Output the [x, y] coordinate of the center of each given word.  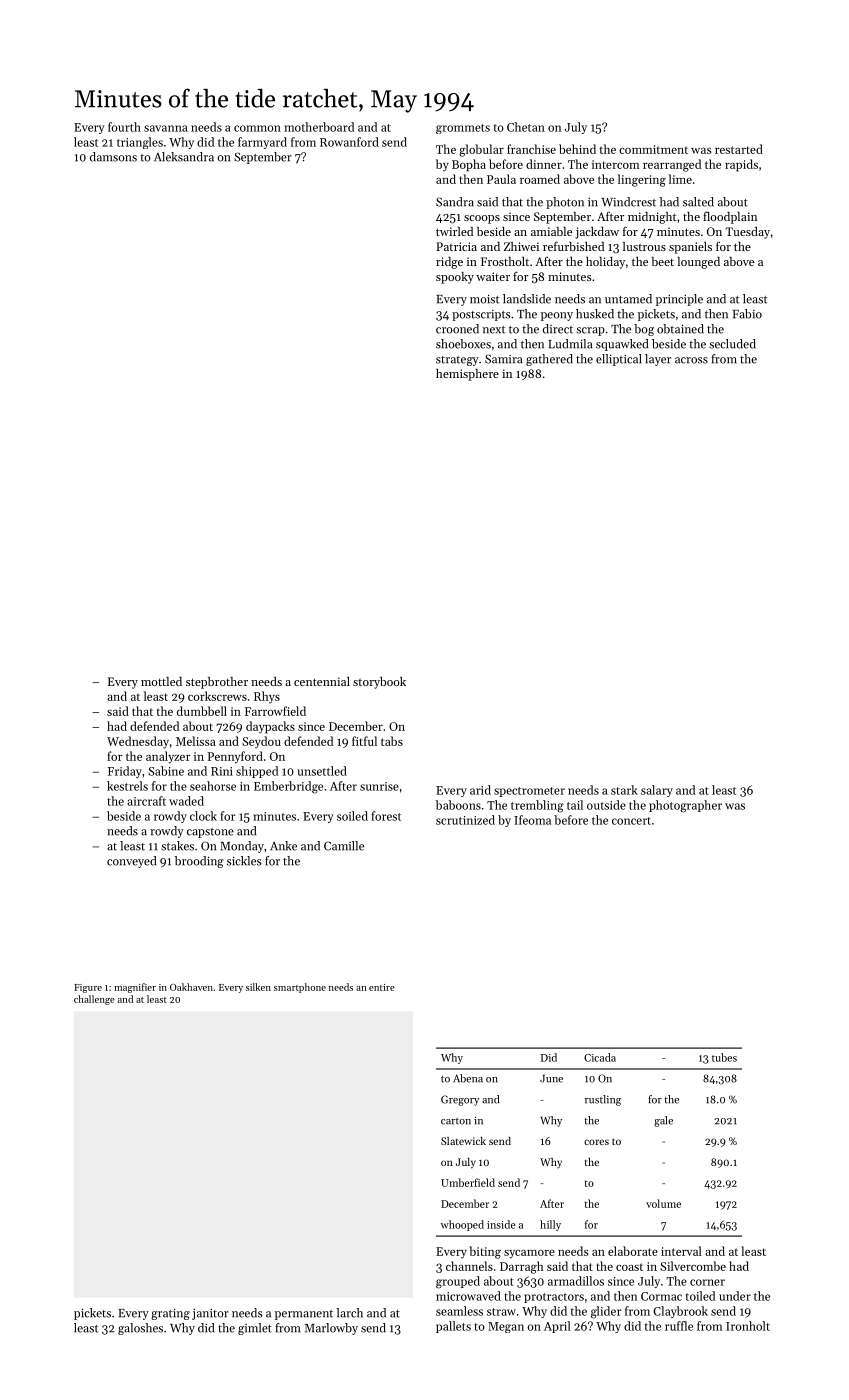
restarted [739, 149]
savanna [166, 128]
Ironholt [748, 1326]
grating [170, 1314]
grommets [463, 129]
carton [456, 1121]
